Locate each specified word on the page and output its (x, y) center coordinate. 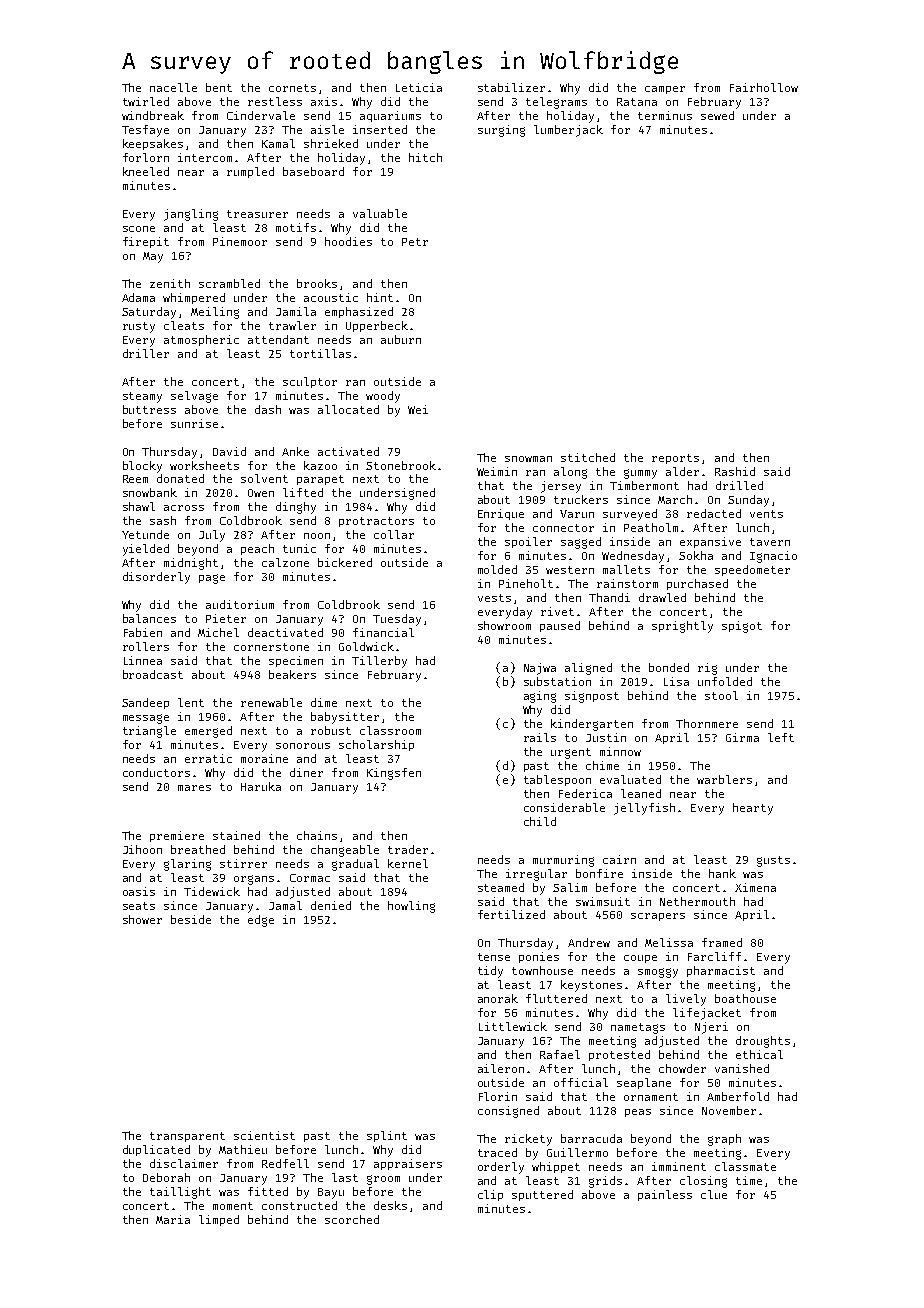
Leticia (419, 87)
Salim (570, 887)
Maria (173, 1219)
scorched (352, 1219)
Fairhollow (764, 87)
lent (191, 702)
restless (275, 101)
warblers (724, 779)
